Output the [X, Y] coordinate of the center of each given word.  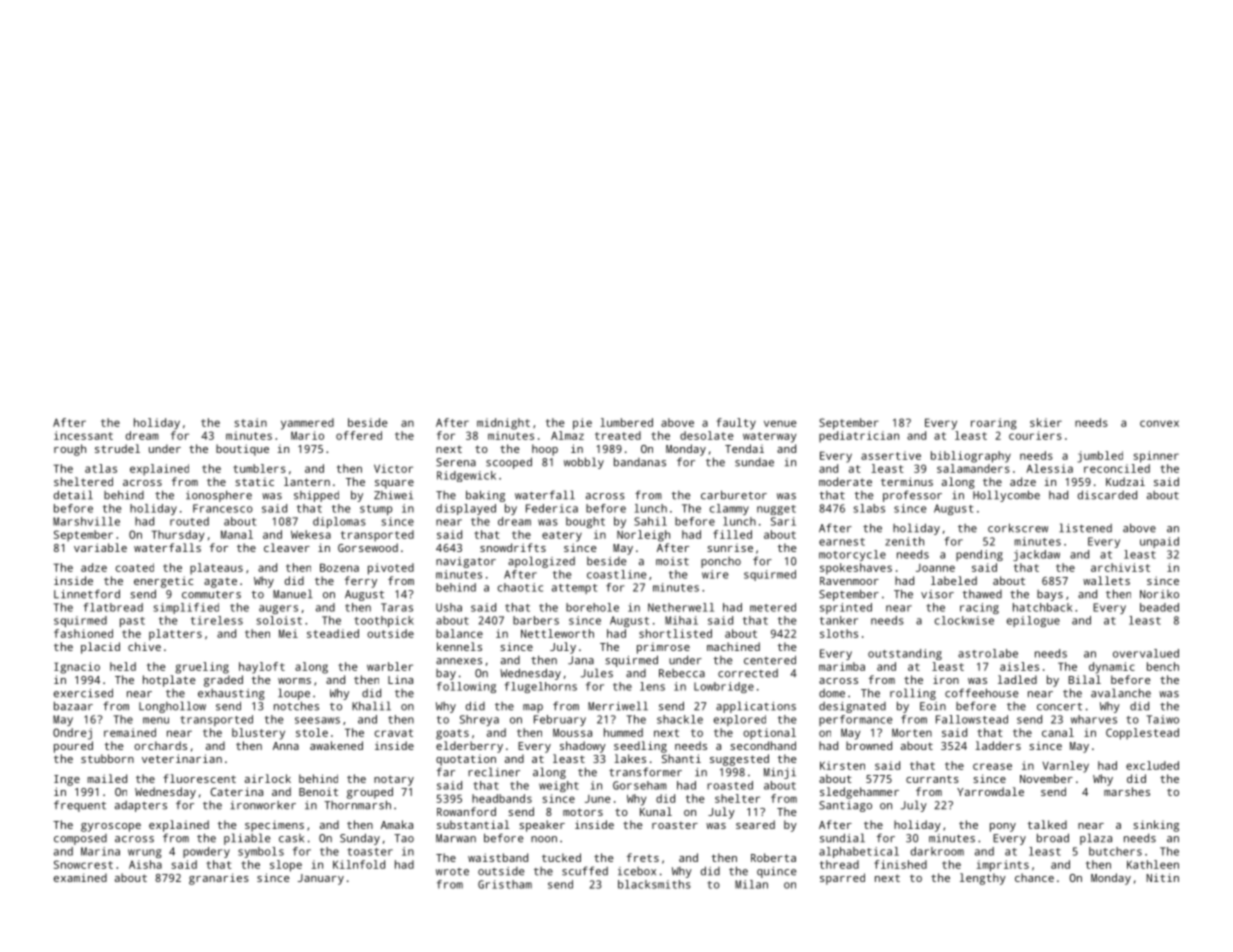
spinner [1156, 457]
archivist [1120, 567]
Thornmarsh [357, 805]
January [321, 879]
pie [582, 424]
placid [100, 648]
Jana [581, 660]
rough [70, 450]
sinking [1156, 826]
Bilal [1084, 679]
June [598, 799]
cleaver [287, 547]
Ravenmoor [849, 581]
